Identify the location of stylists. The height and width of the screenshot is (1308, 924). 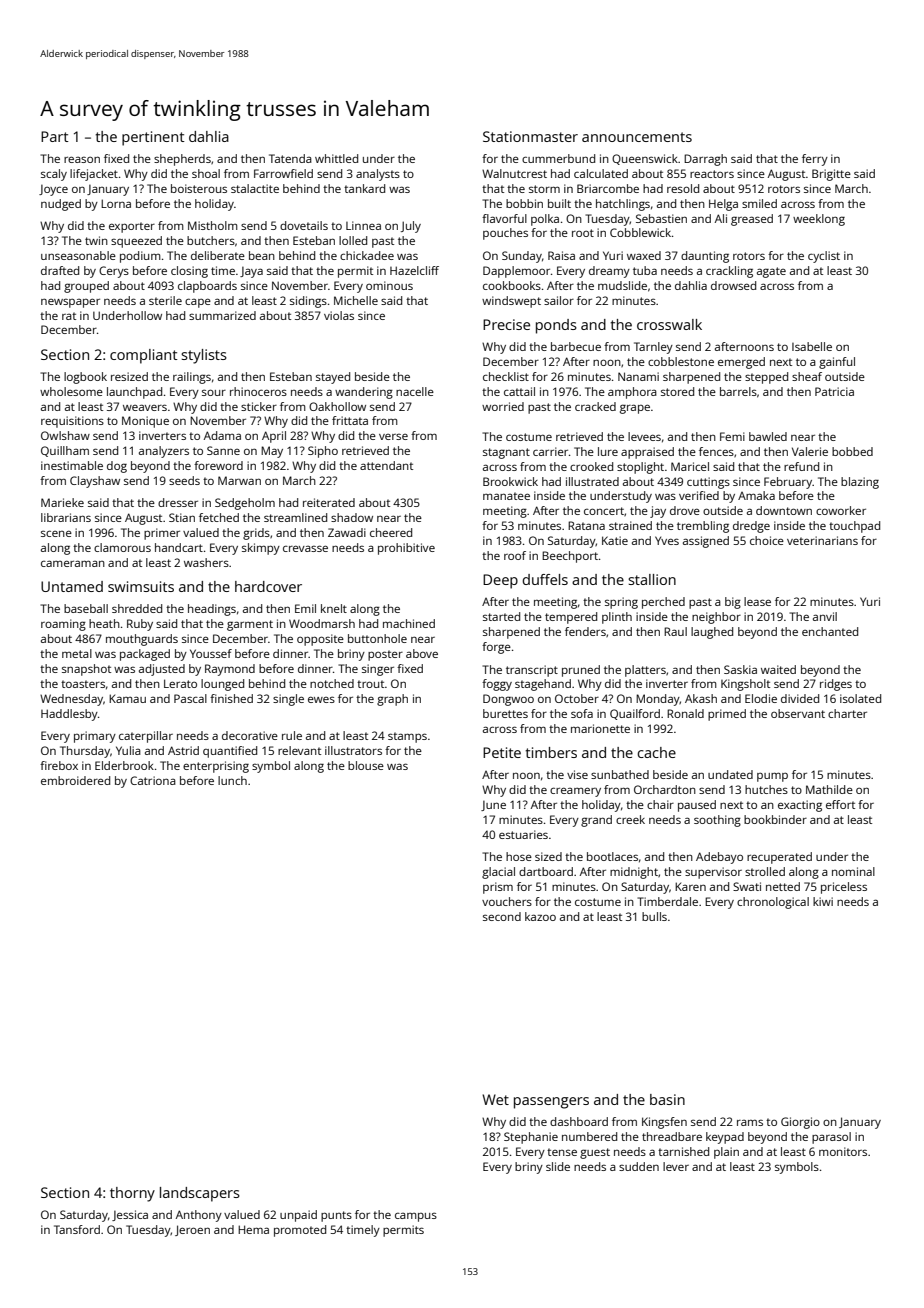
(204, 356).
